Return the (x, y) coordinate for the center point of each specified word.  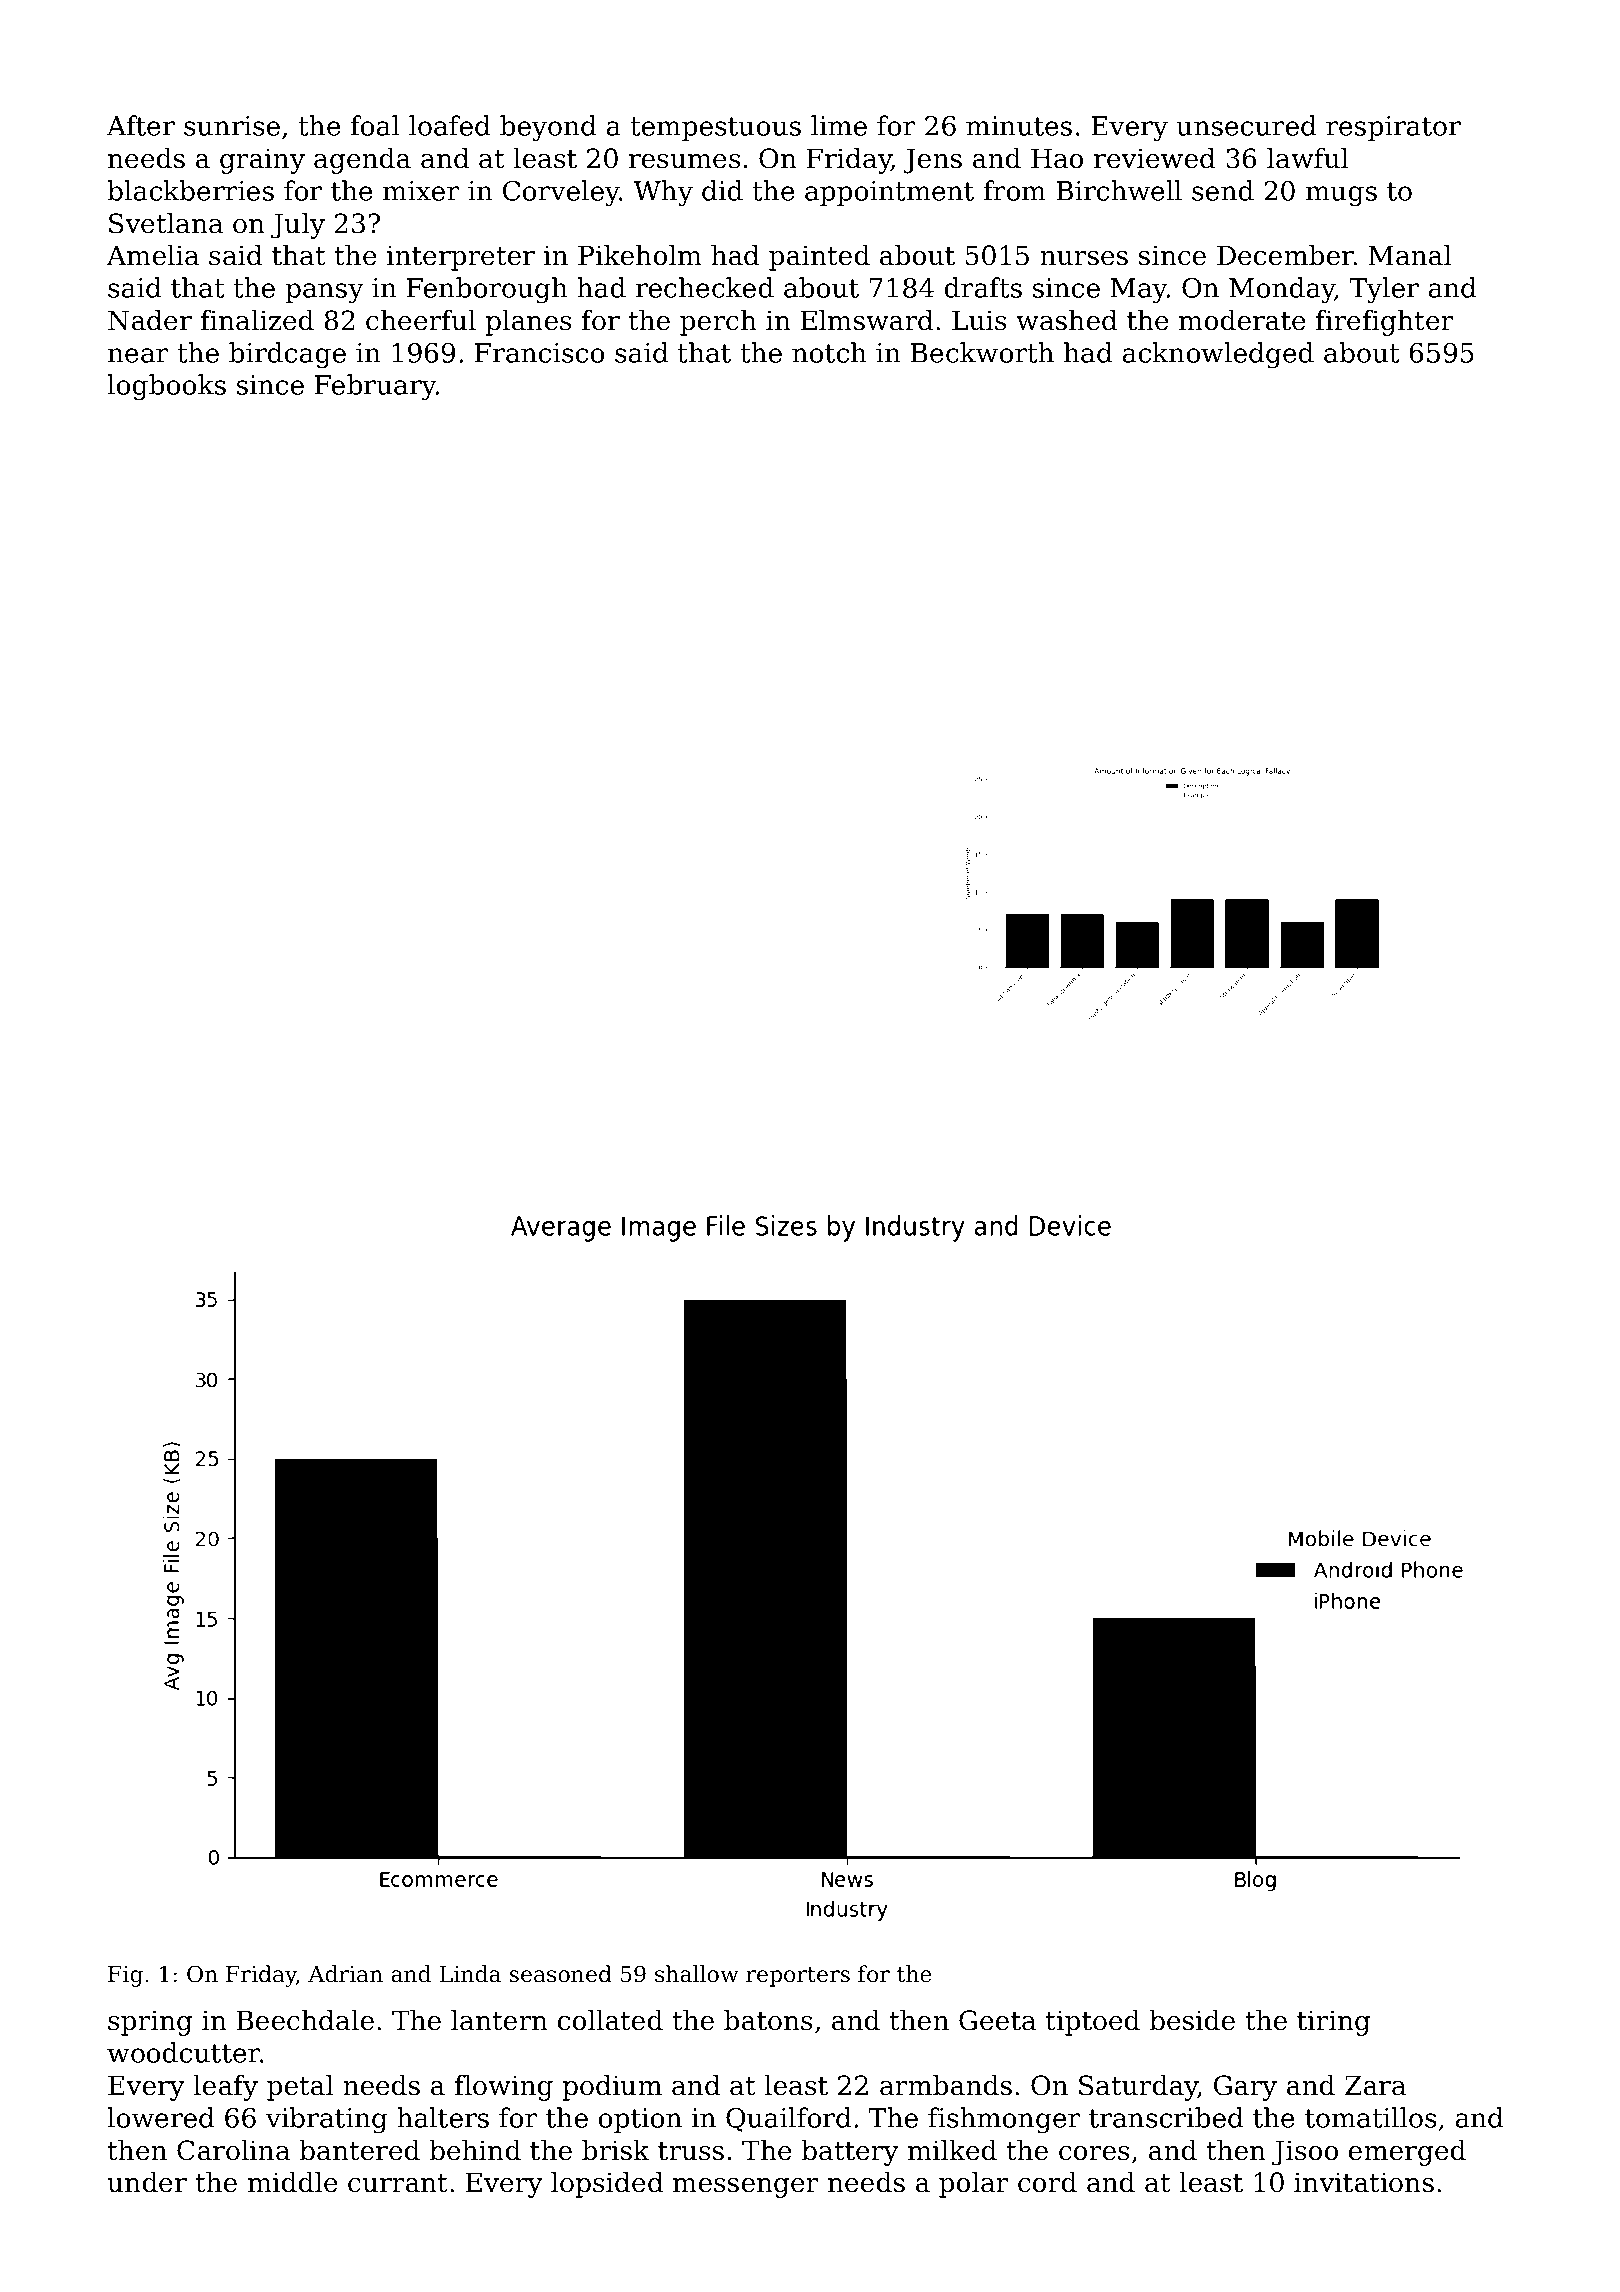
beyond (548, 128)
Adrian (345, 1974)
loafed (449, 125)
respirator (1393, 128)
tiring (1333, 2023)
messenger (745, 2188)
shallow (697, 1974)
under (147, 2182)
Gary (1245, 2088)
